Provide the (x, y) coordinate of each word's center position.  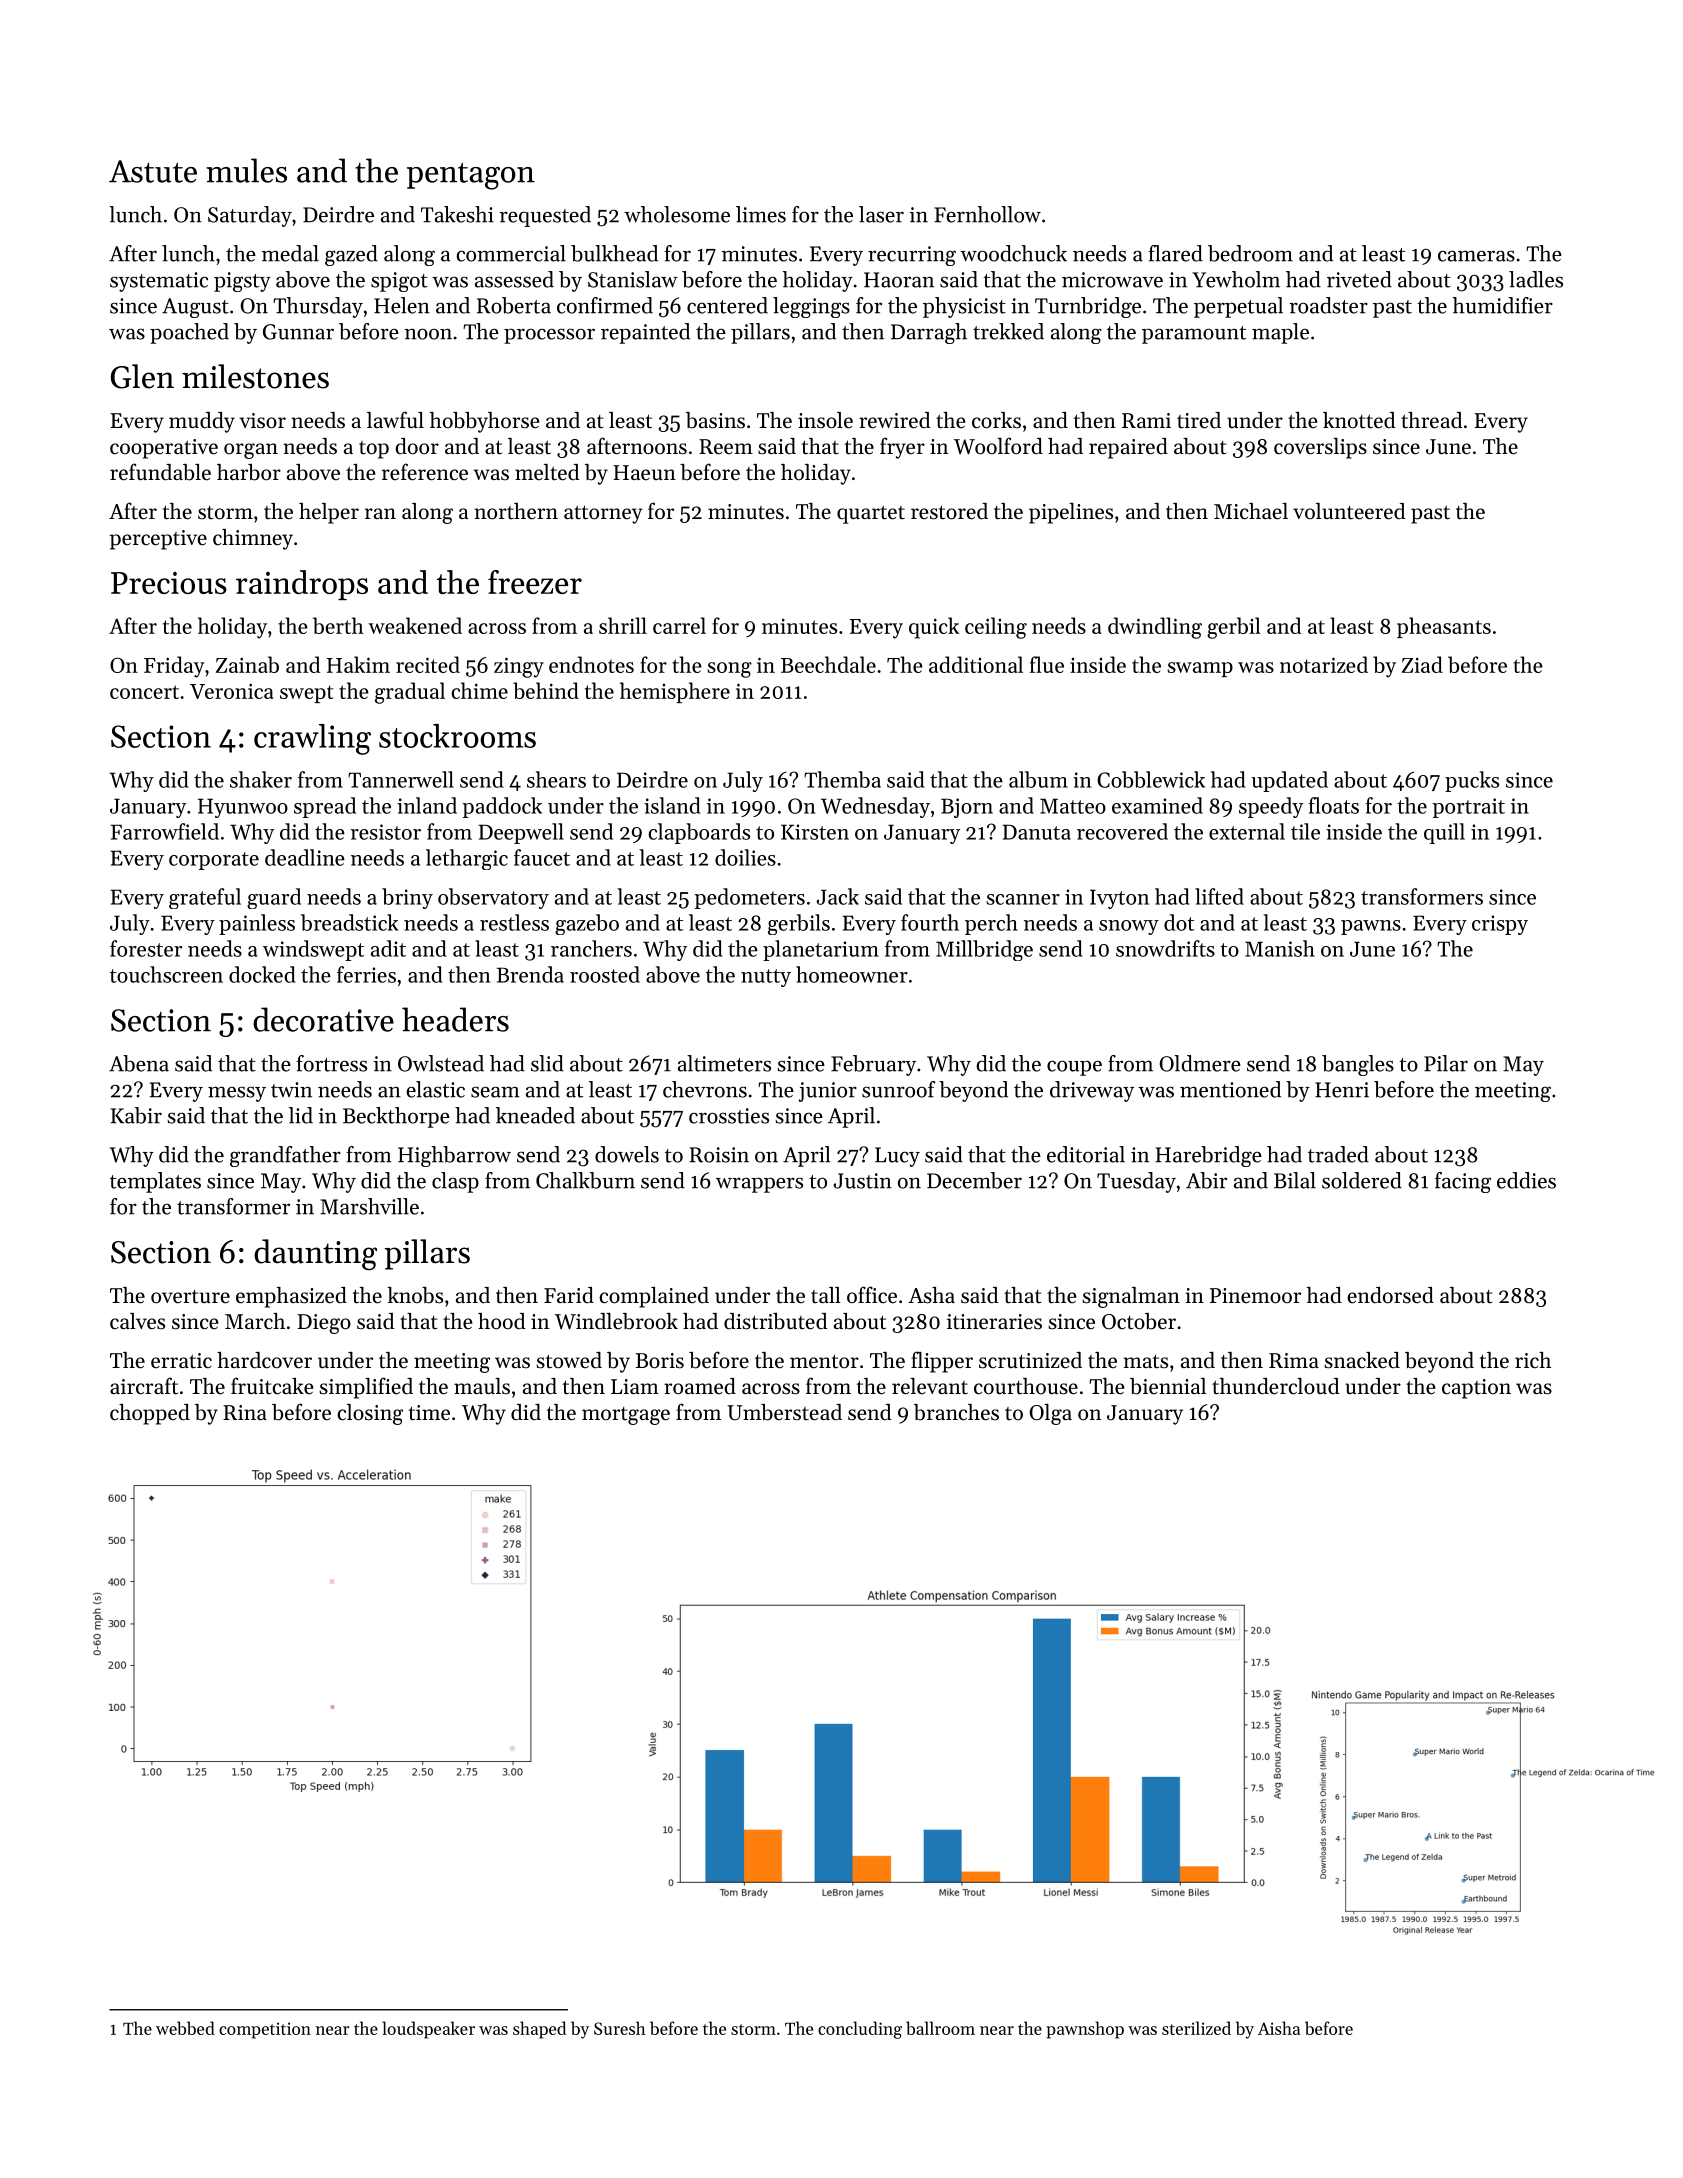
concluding (860, 2030)
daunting (315, 1255)
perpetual (1238, 307)
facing (1463, 1182)
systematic (159, 282)
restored (949, 511)
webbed (185, 2028)
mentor (824, 1361)
